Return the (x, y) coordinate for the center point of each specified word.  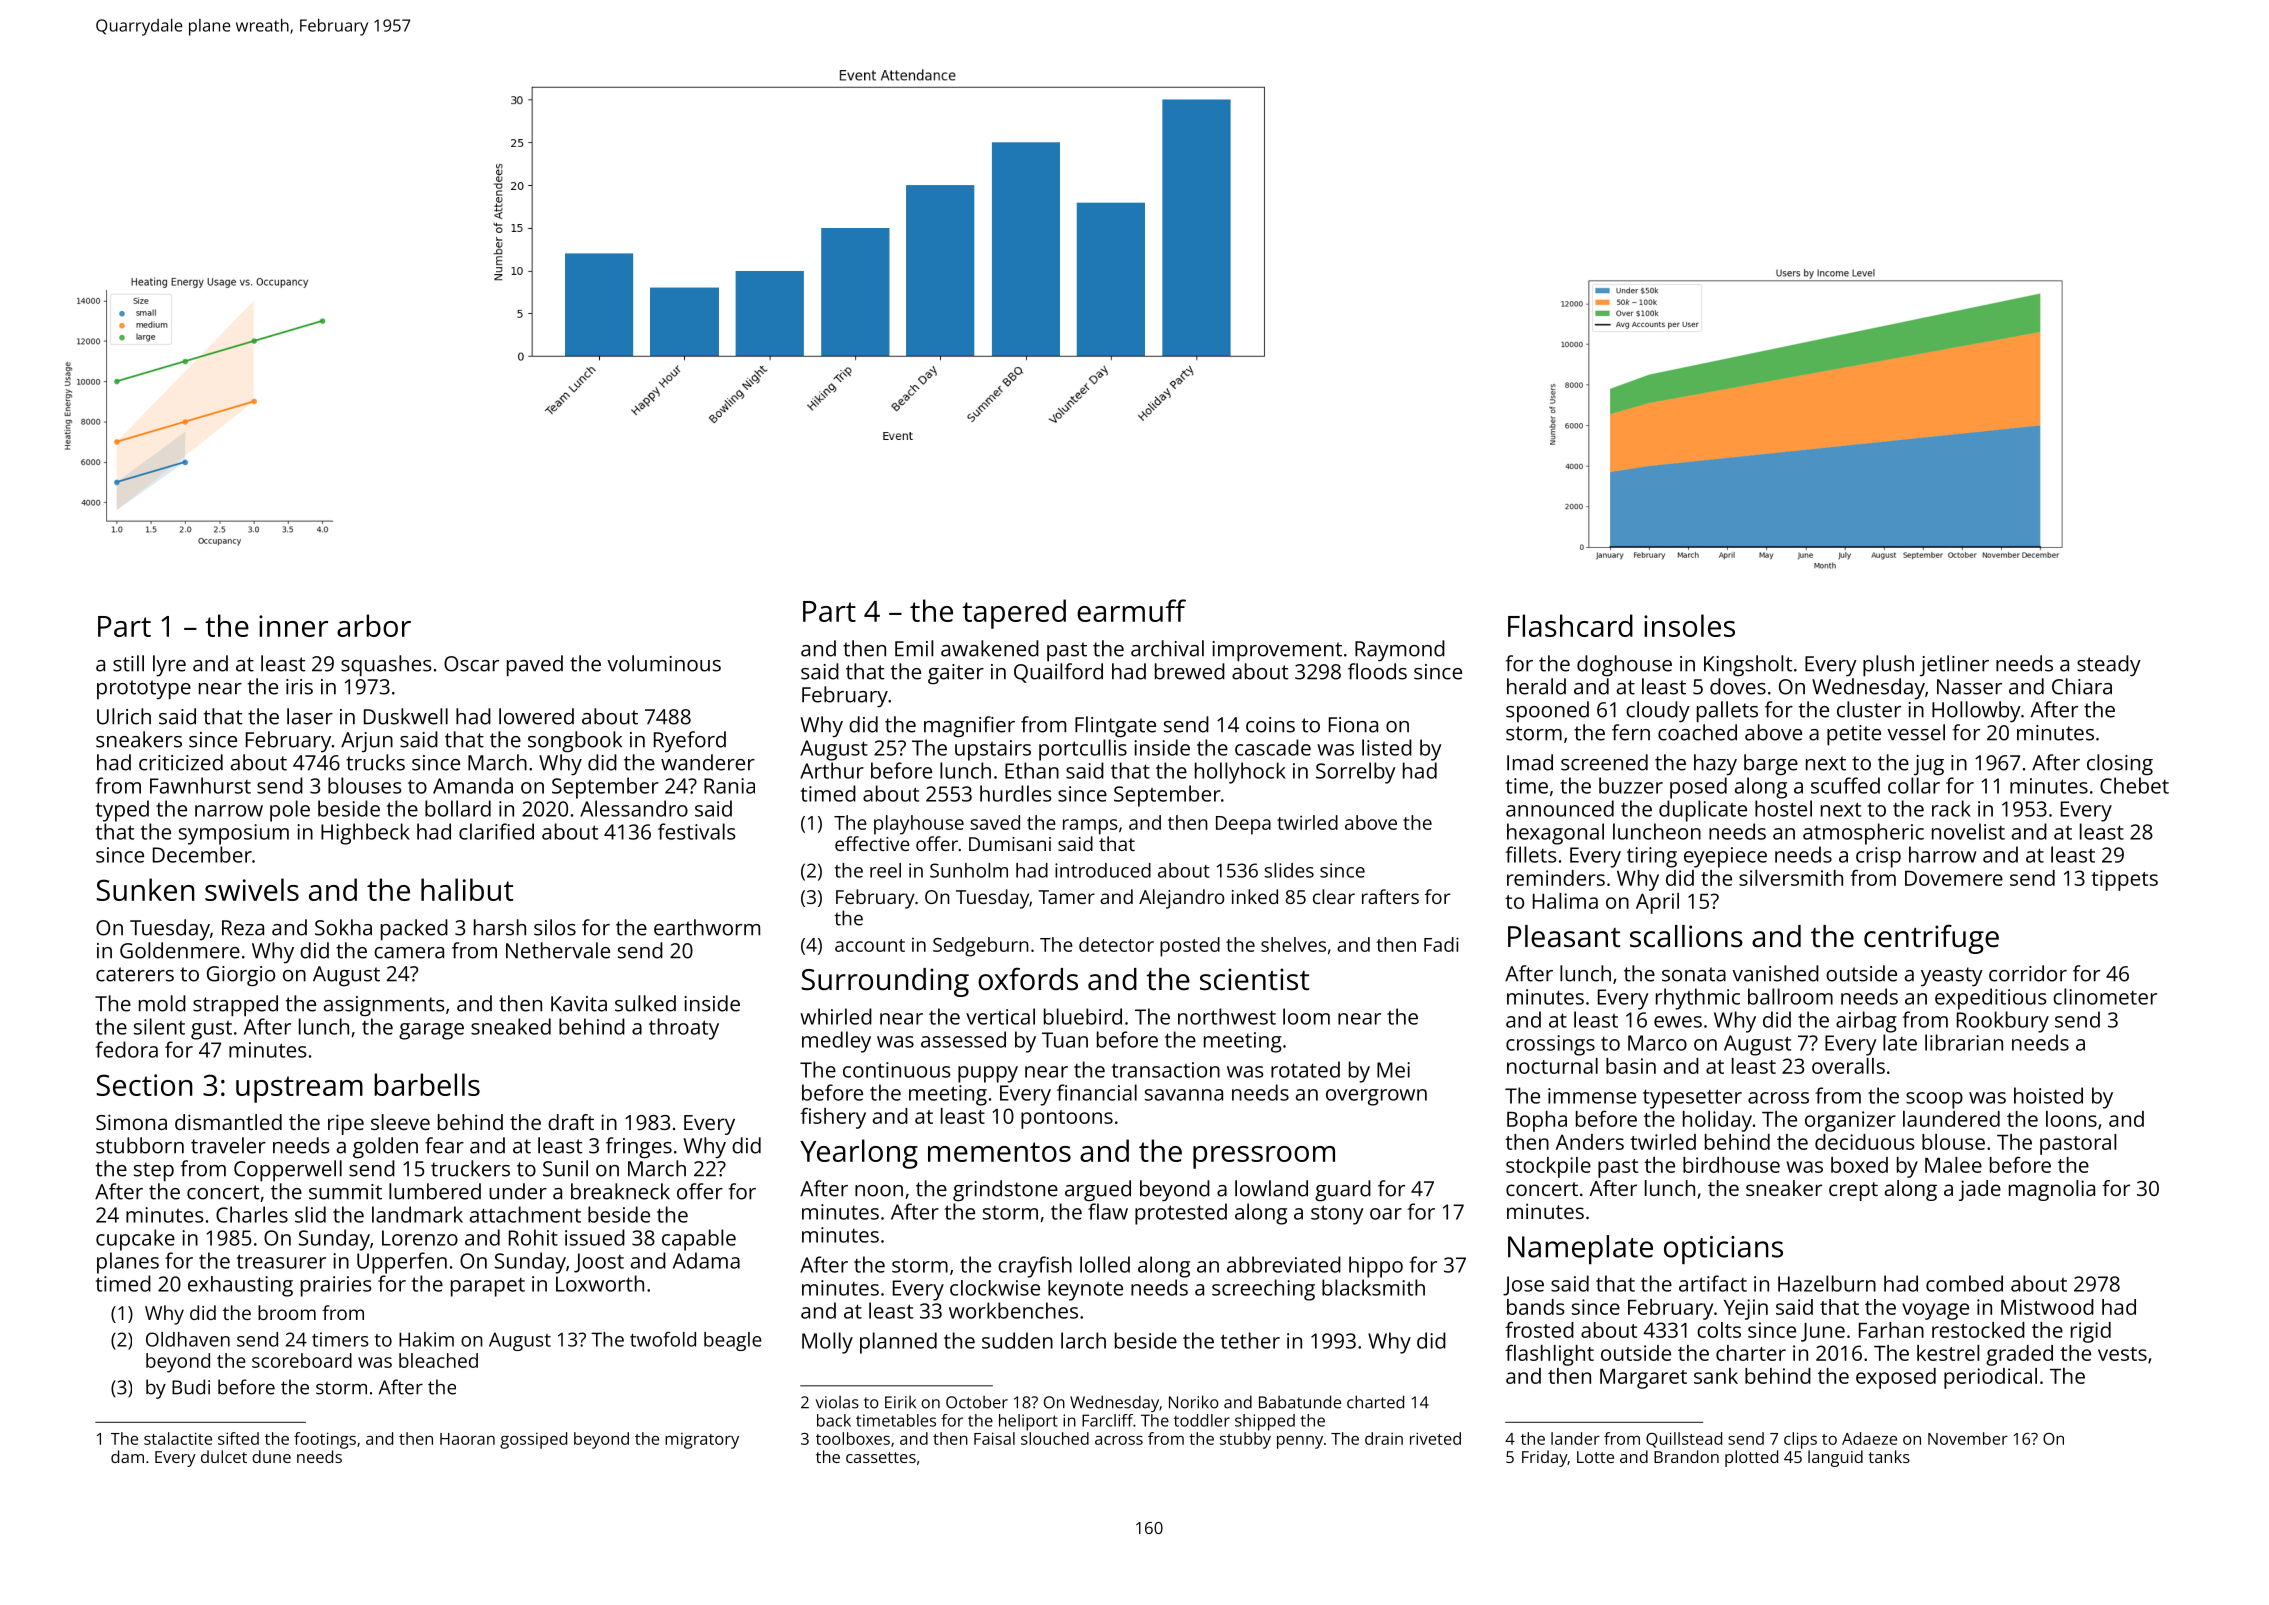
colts (1719, 1330)
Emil (914, 648)
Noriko (1194, 1402)
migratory (702, 1441)
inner (293, 626)
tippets (2124, 880)
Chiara (2082, 686)
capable (699, 1240)
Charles (252, 1214)
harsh (500, 927)
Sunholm (969, 870)
